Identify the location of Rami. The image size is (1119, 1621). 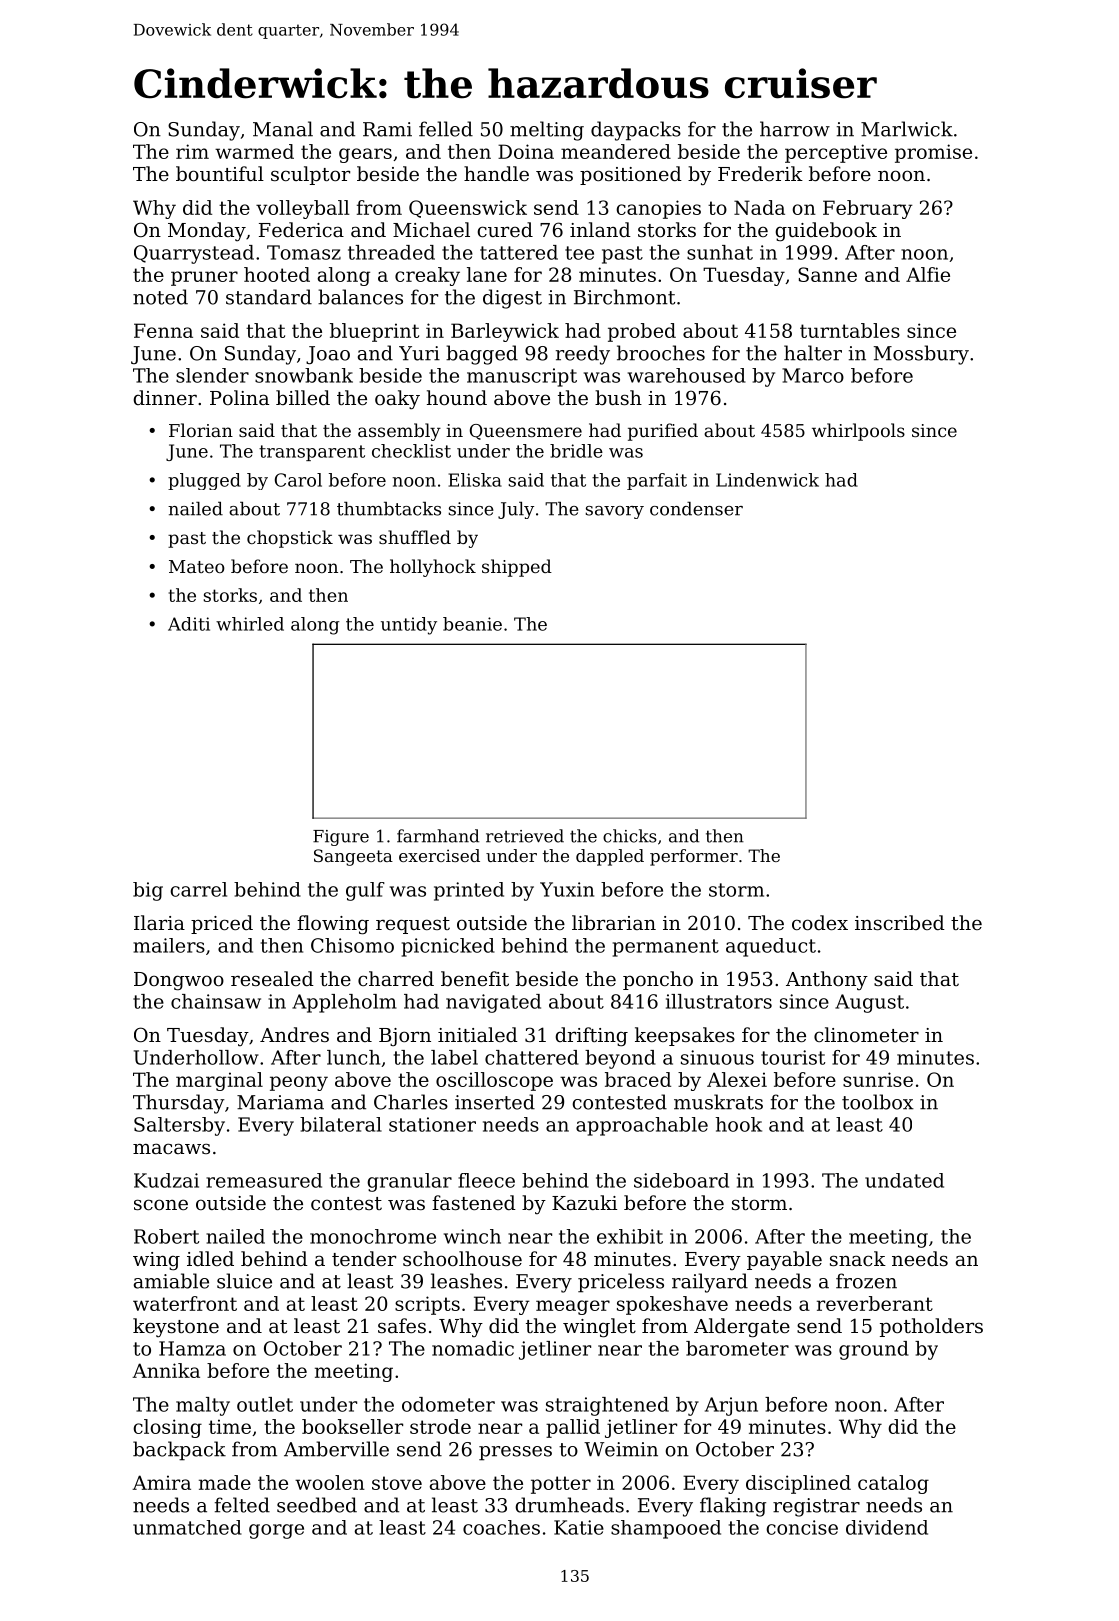
(387, 129).
